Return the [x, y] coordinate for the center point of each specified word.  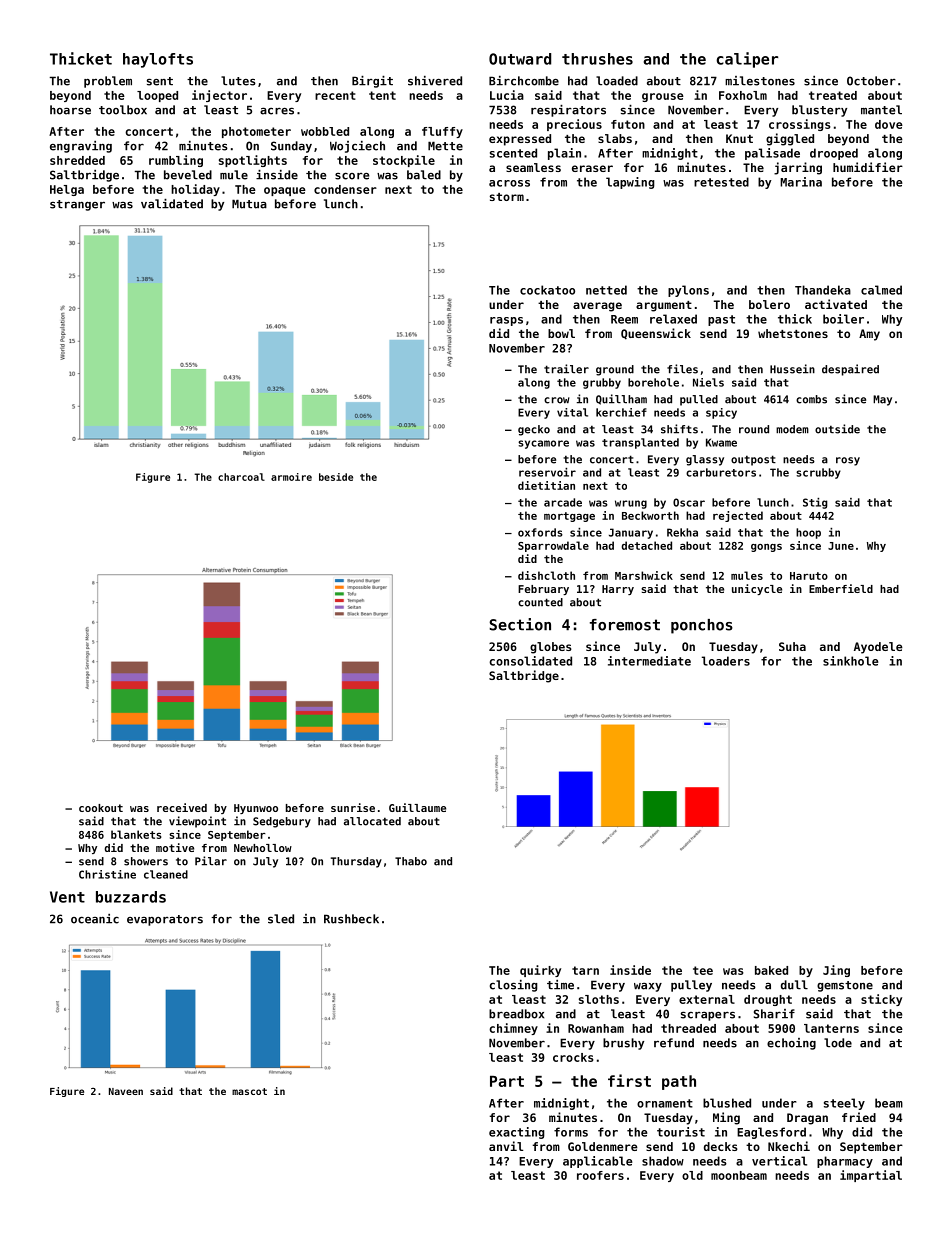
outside [837, 429]
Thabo [411, 861]
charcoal [241, 477]
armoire [291, 477]
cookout [101, 808]
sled [281, 919]
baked [771, 970]
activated [836, 304]
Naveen [126, 1091]
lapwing [630, 183]
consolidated [530, 661]
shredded [77, 160]
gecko [534, 430]
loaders [726, 661]
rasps [506, 321]
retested [721, 182]
